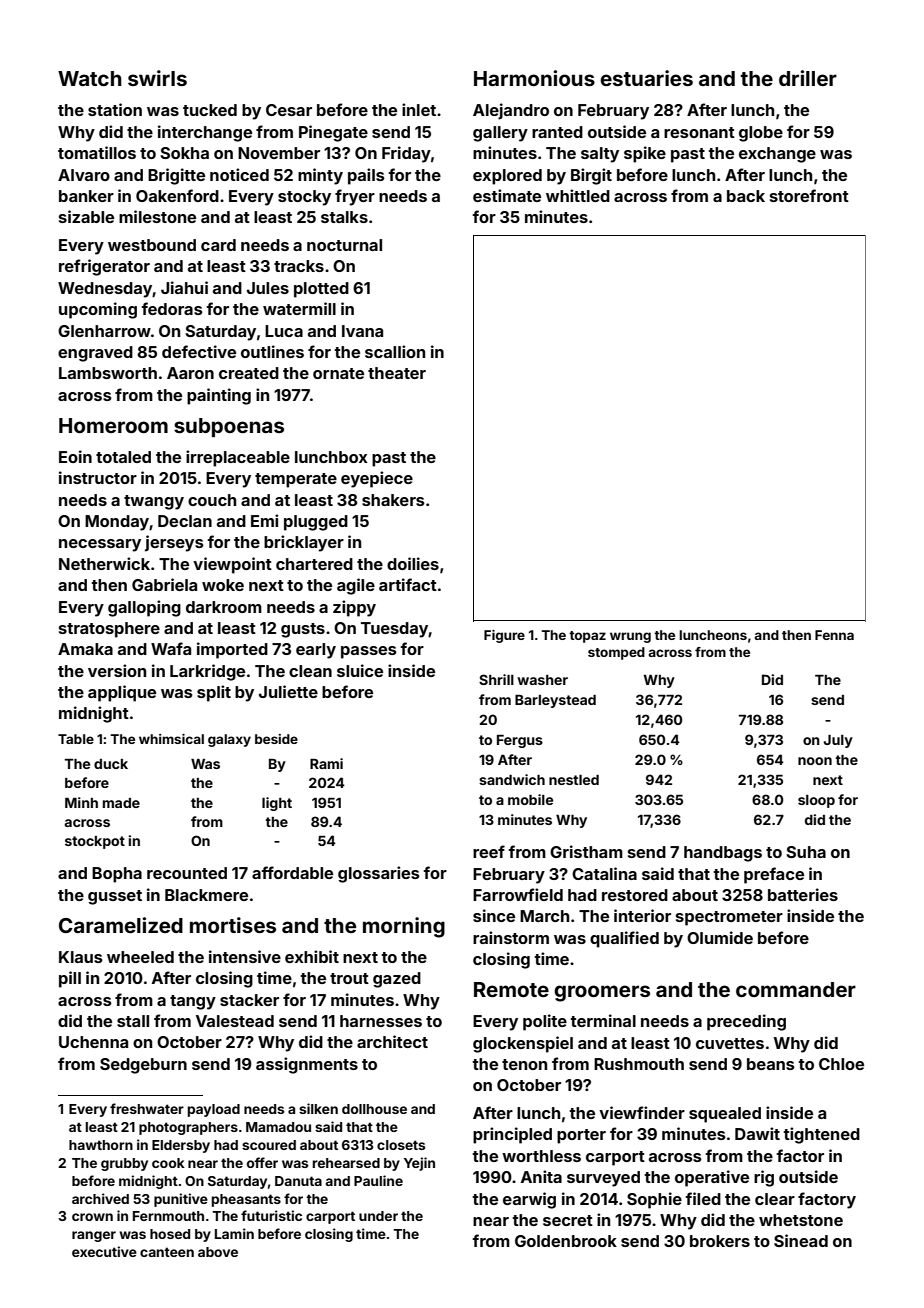 The image size is (924, 1308). Describe the element at coordinates (104, 1251) in the screenshot. I see `executive` at that location.
